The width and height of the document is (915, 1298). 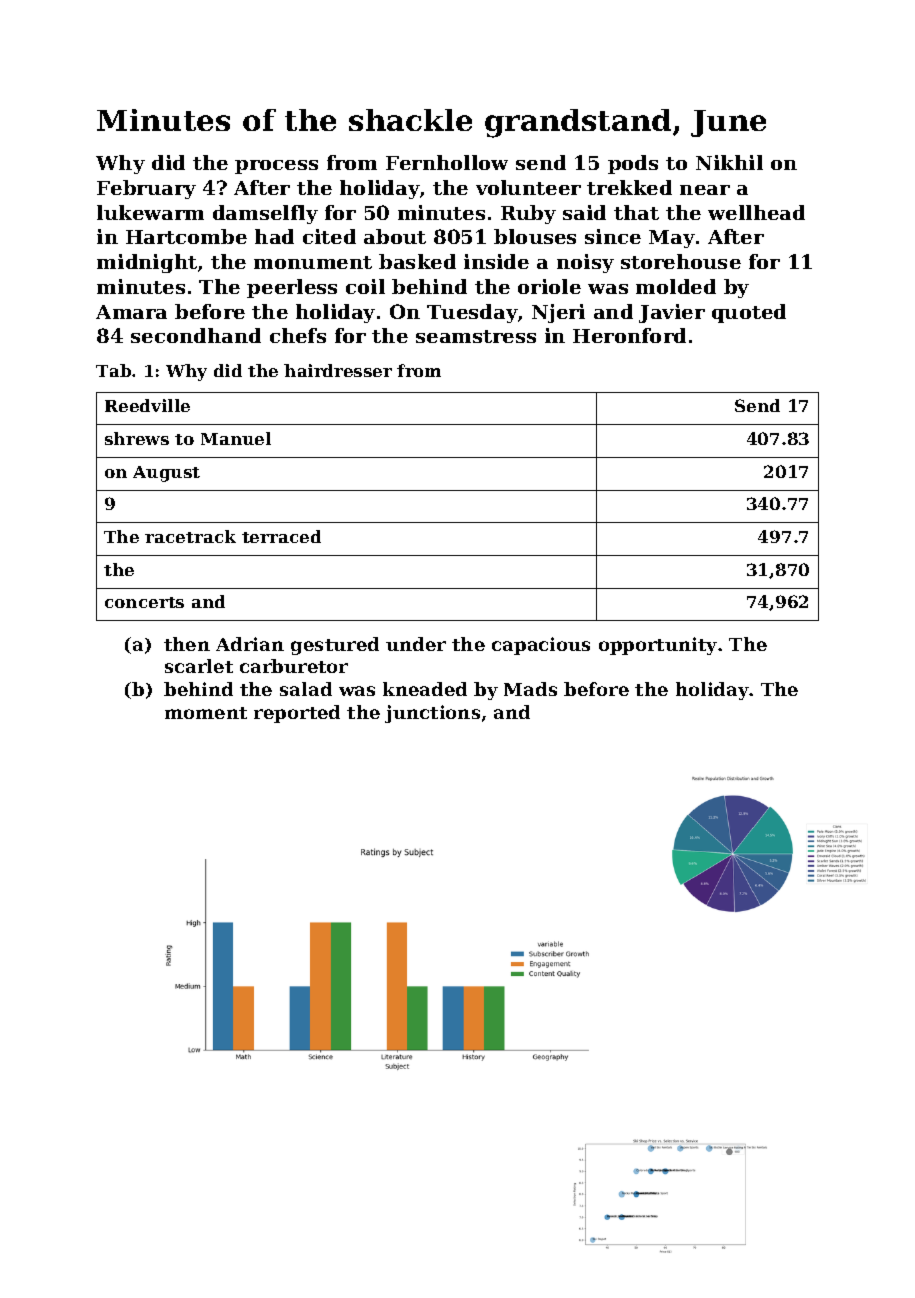 What do you see at coordinates (432, 714) in the document?
I see `junctions` at bounding box center [432, 714].
